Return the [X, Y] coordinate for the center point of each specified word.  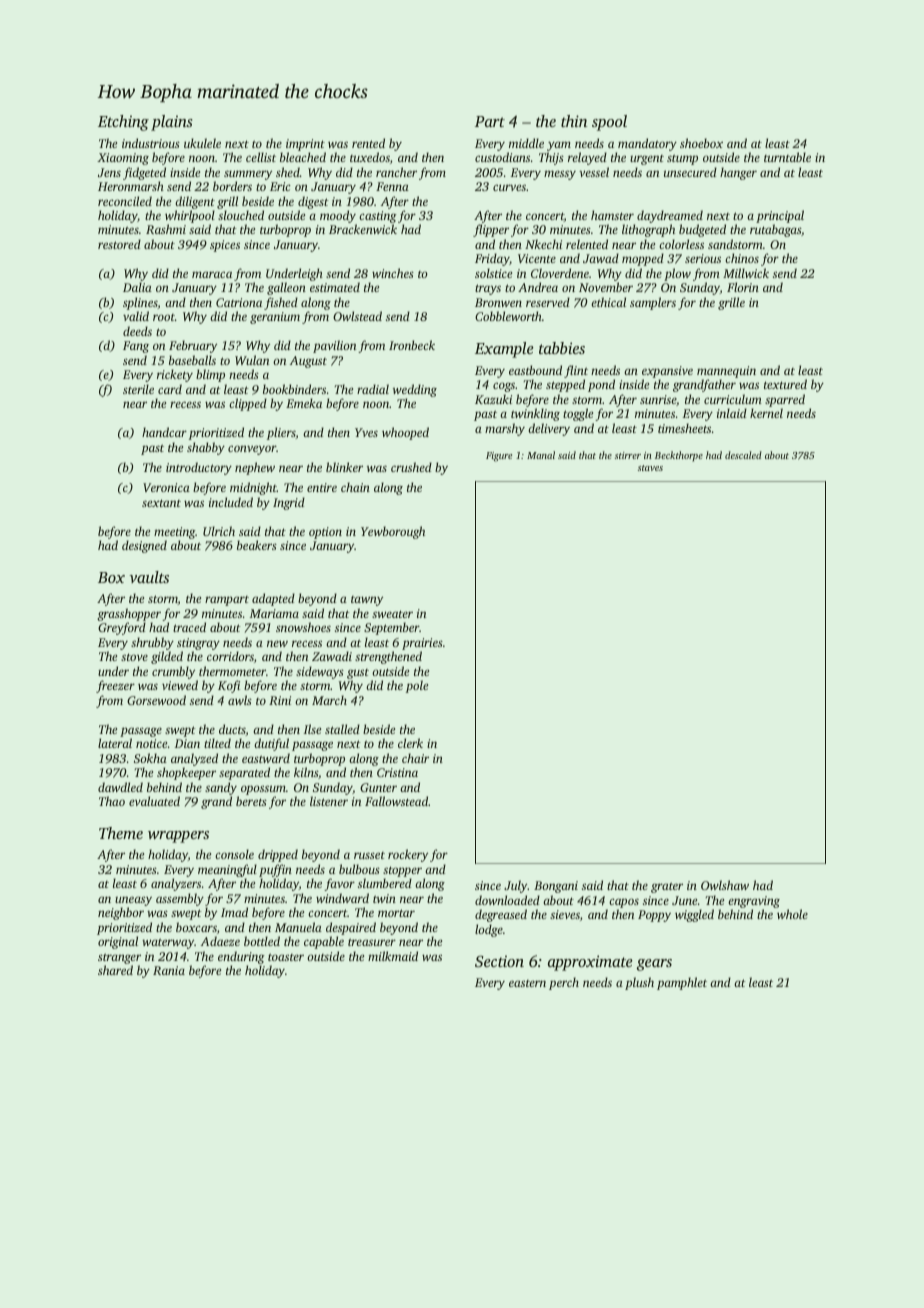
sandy [221, 788]
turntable [787, 157]
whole [792, 914]
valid [136, 316]
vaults [149, 577]
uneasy [133, 901]
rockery [408, 855]
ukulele [202, 143]
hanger [738, 173]
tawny [367, 601]
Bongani [556, 887]
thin [574, 121]
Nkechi [543, 244]
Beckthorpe [679, 456]
